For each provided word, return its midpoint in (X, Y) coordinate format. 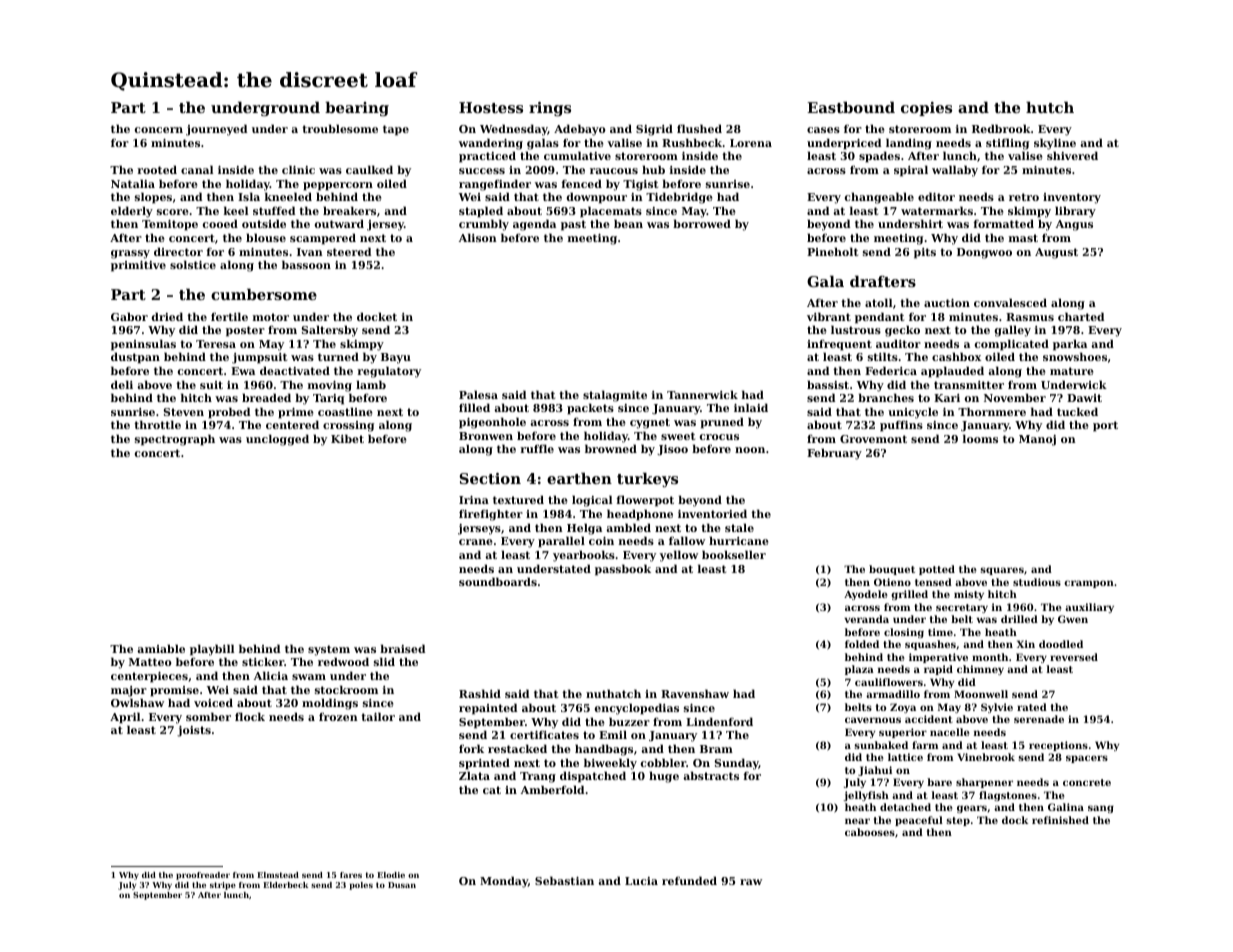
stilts (883, 356)
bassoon (306, 264)
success (482, 171)
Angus (1074, 225)
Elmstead (278, 875)
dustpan (135, 358)
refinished (1060, 820)
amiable (161, 648)
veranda (866, 619)
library (1075, 212)
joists (194, 731)
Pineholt (832, 251)
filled (474, 407)
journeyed (216, 130)
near (857, 821)
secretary (962, 608)
